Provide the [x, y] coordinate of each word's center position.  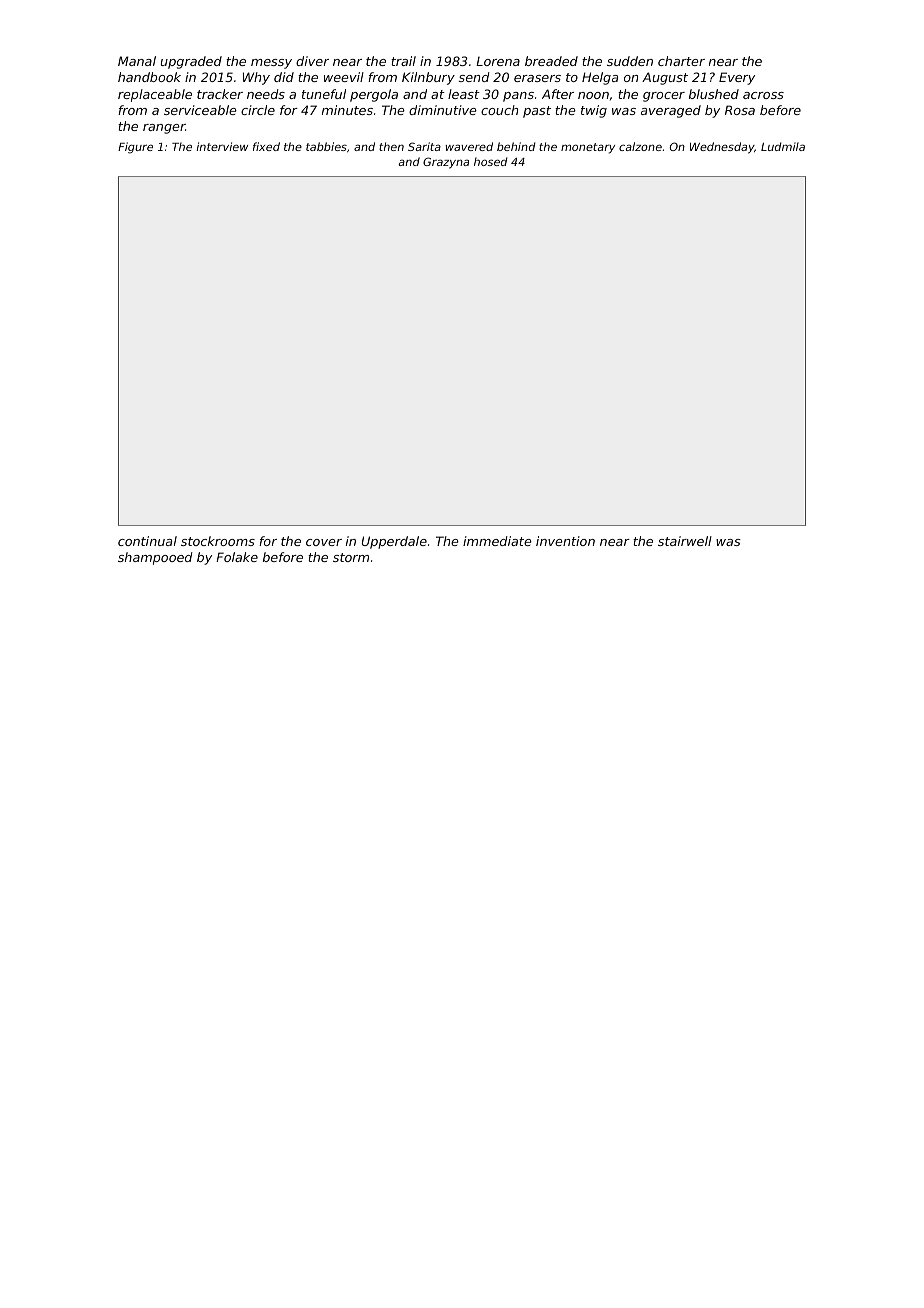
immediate [497, 541]
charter [681, 61]
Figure [135, 148]
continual [147, 541]
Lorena [498, 61]
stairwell [685, 541]
